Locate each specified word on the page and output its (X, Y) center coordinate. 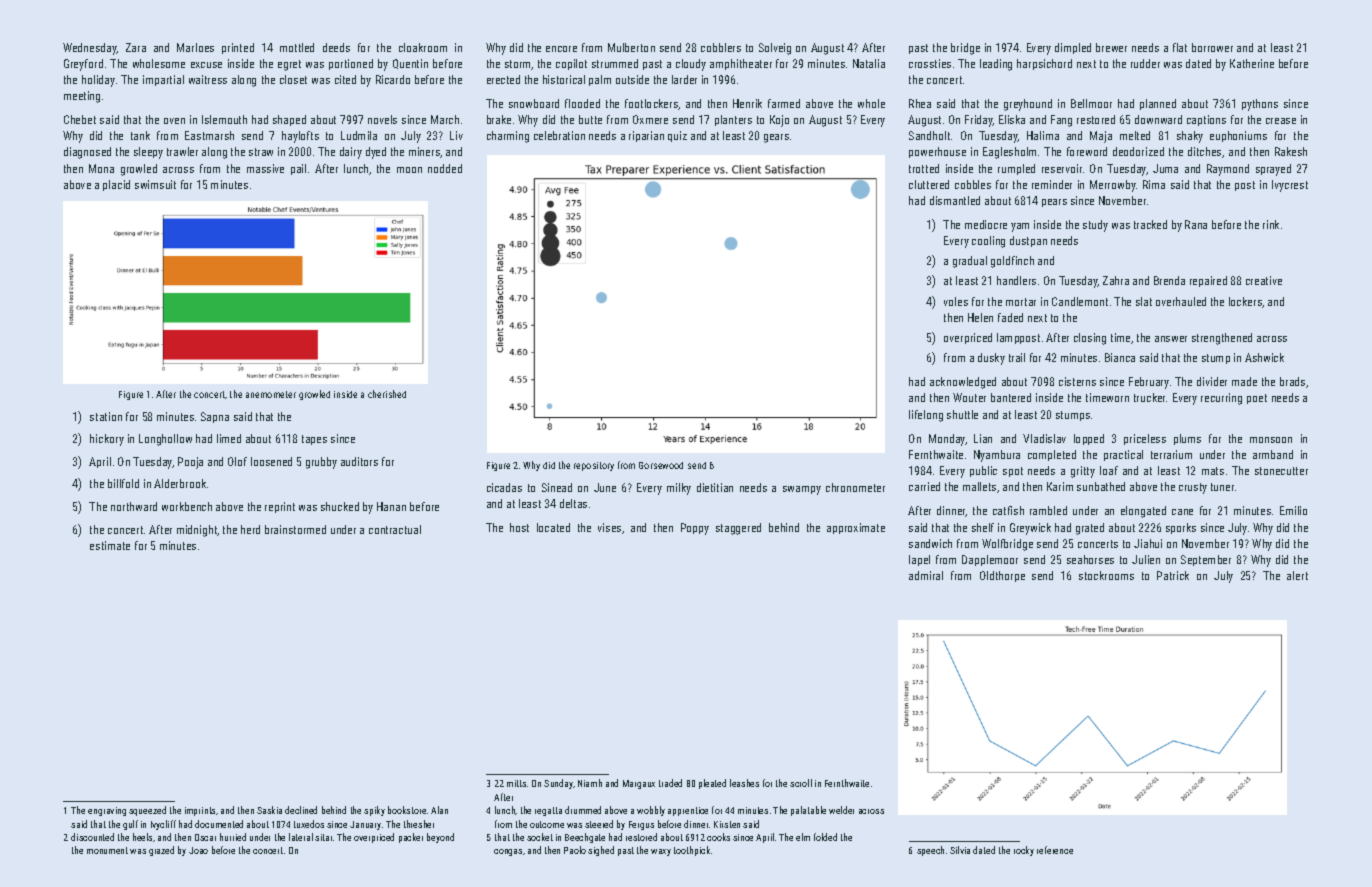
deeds (336, 47)
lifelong (926, 416)
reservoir (1062, 168)
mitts (516, 783)
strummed (615, 63)
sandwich (930, 543)
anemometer (271, 394)
